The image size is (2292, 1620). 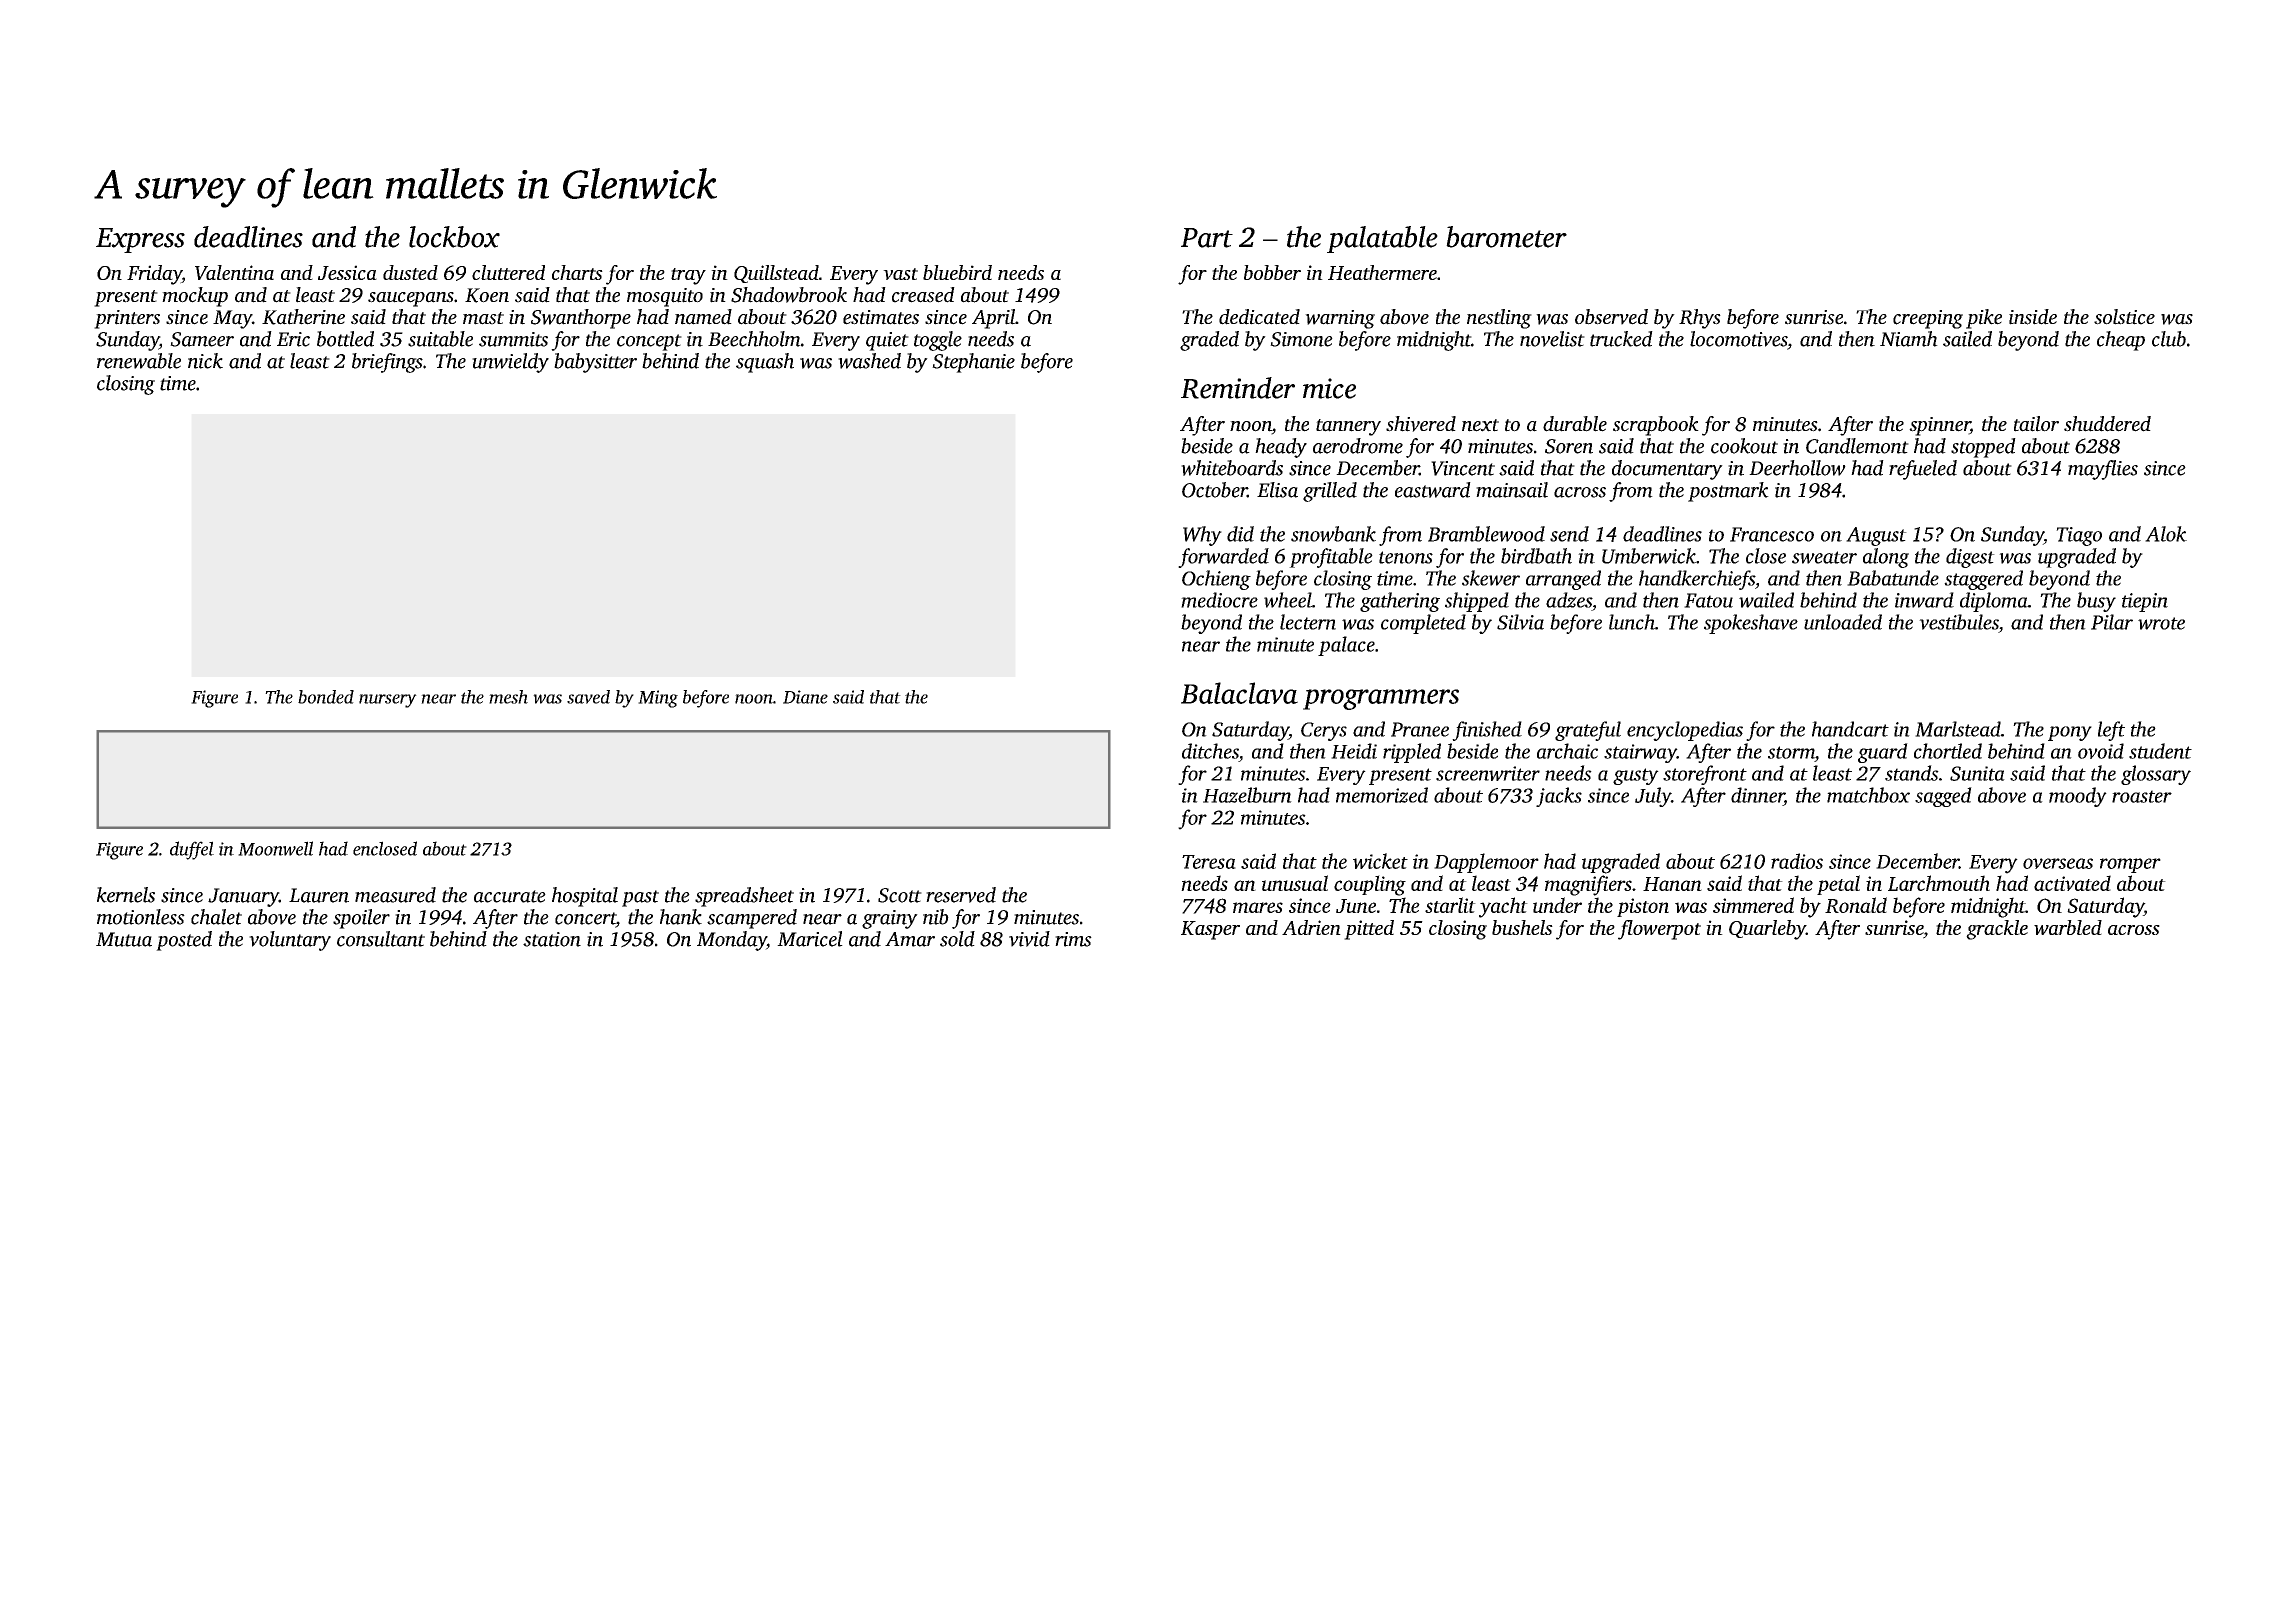 I want to click on Diane, so click(x=805, y=697).
